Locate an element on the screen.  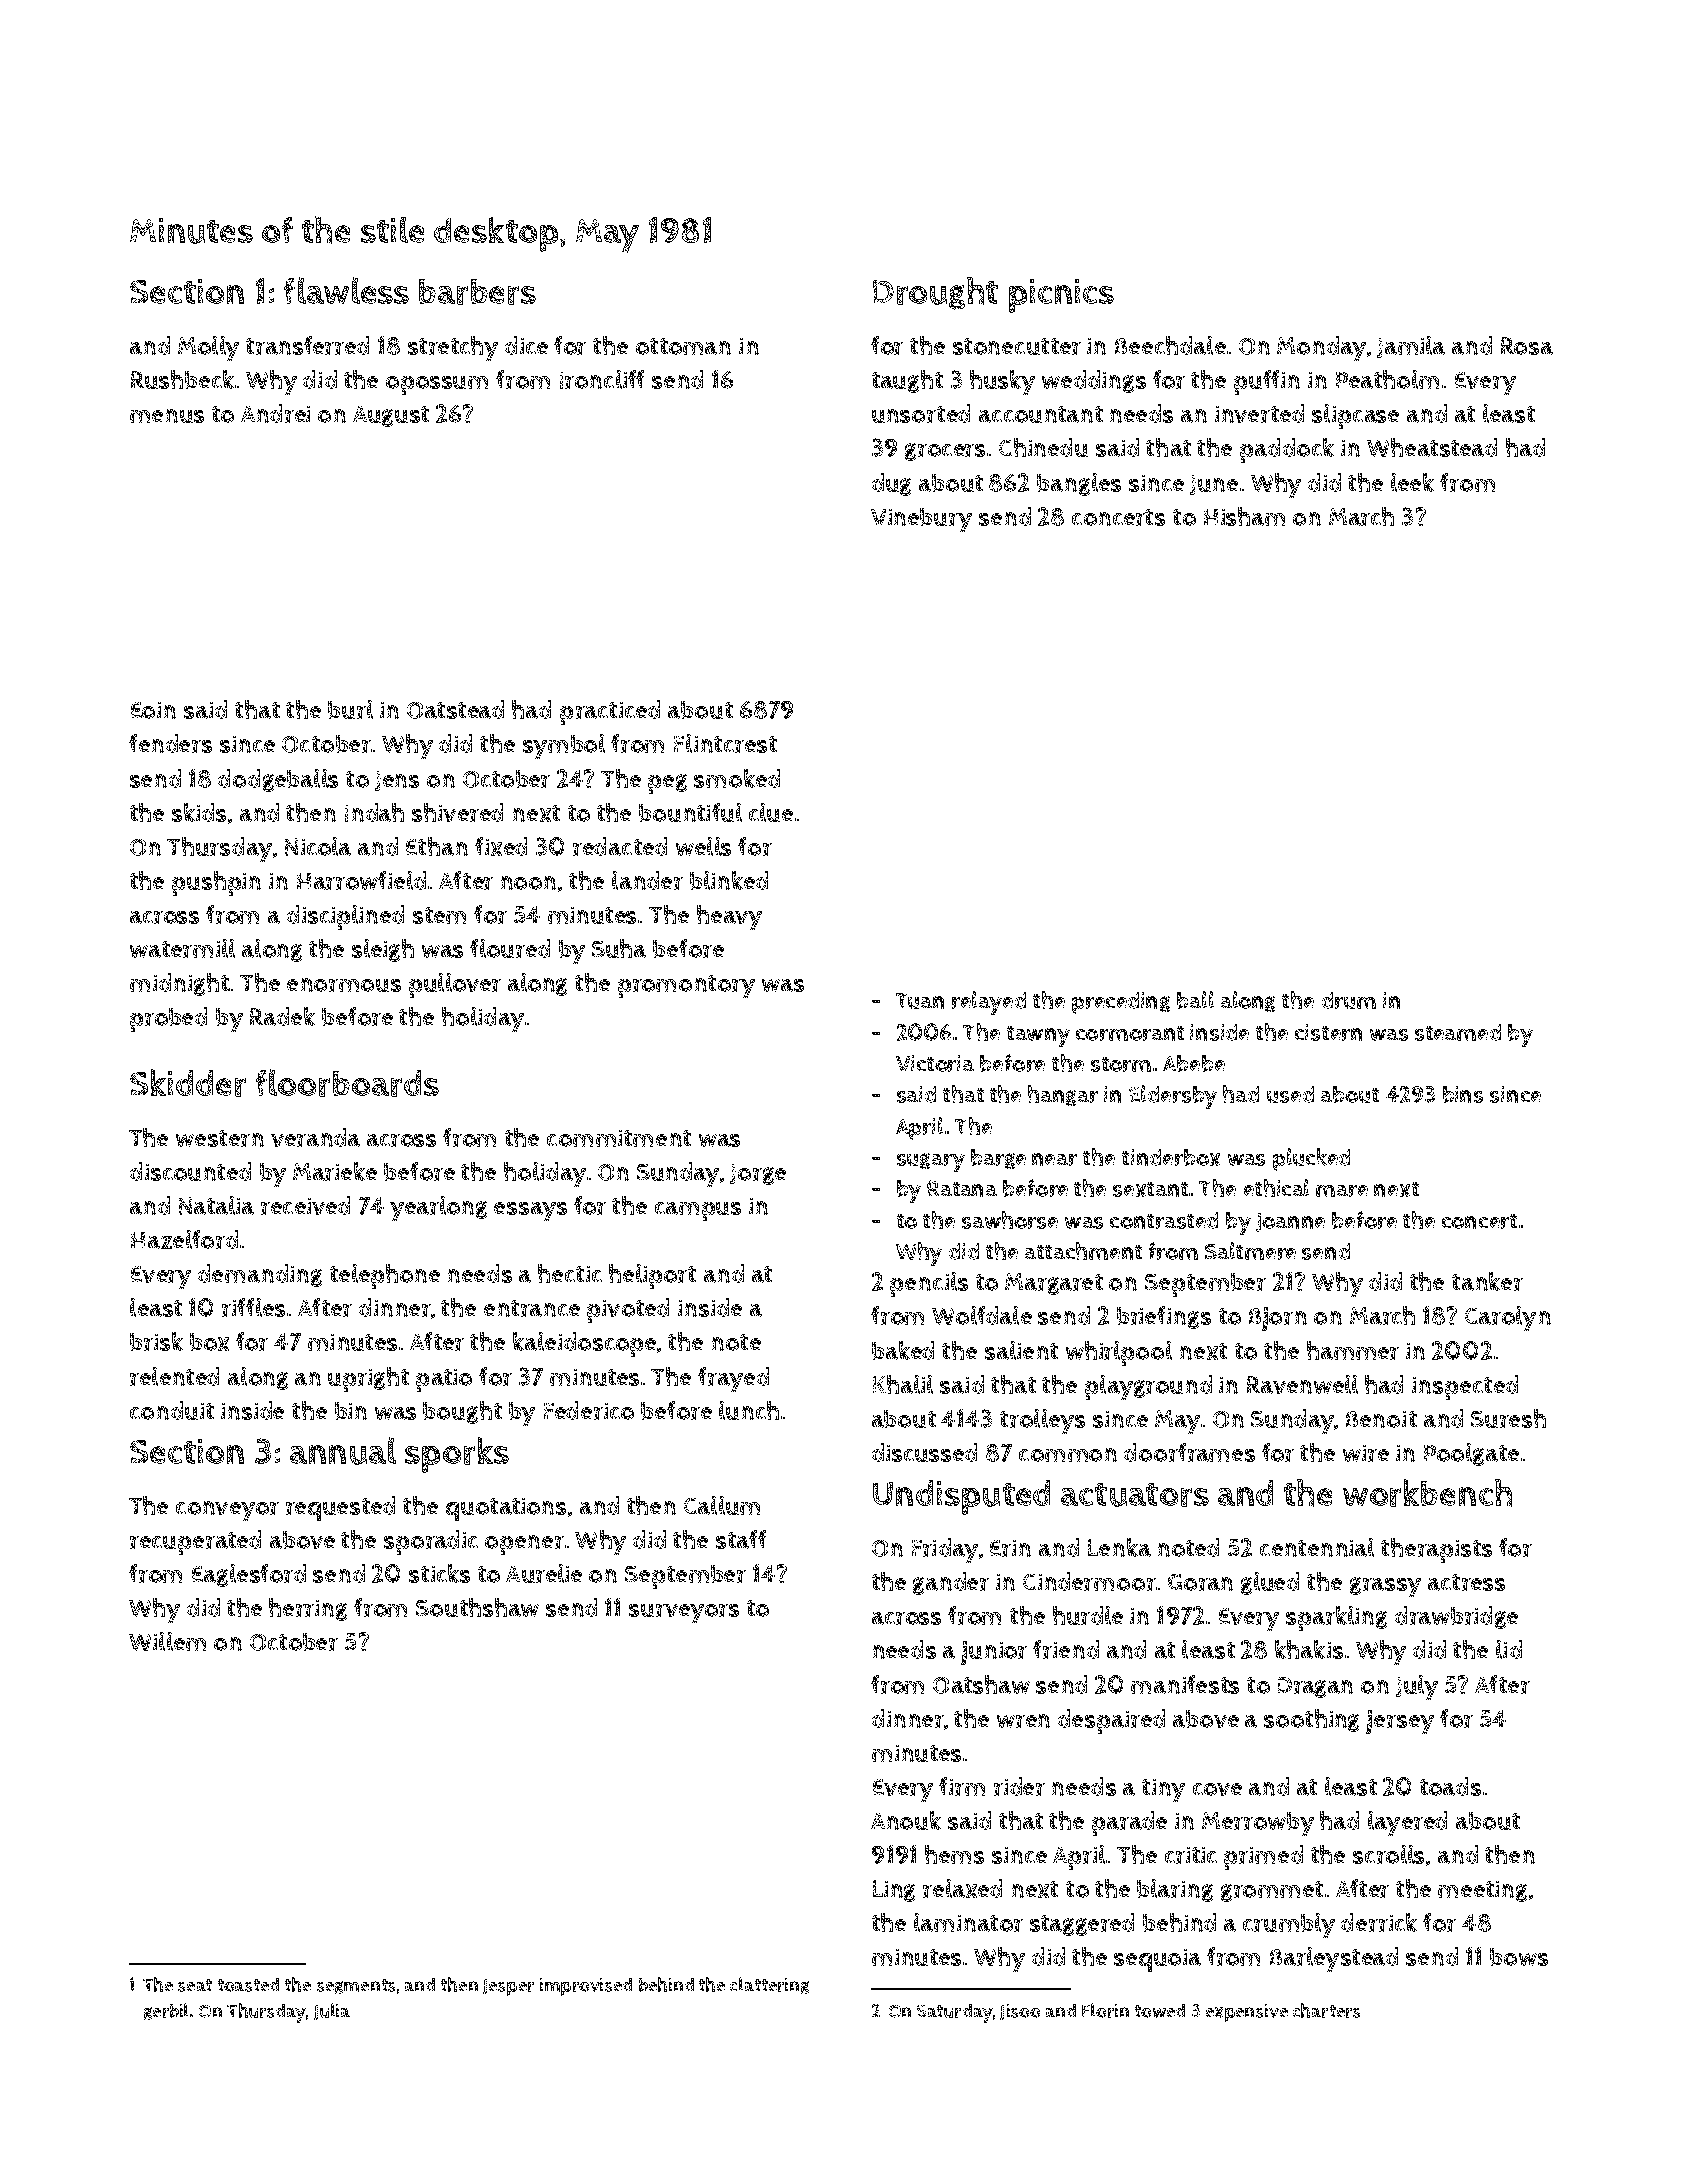
Southshaw is located at coordinates (477, 1607).
